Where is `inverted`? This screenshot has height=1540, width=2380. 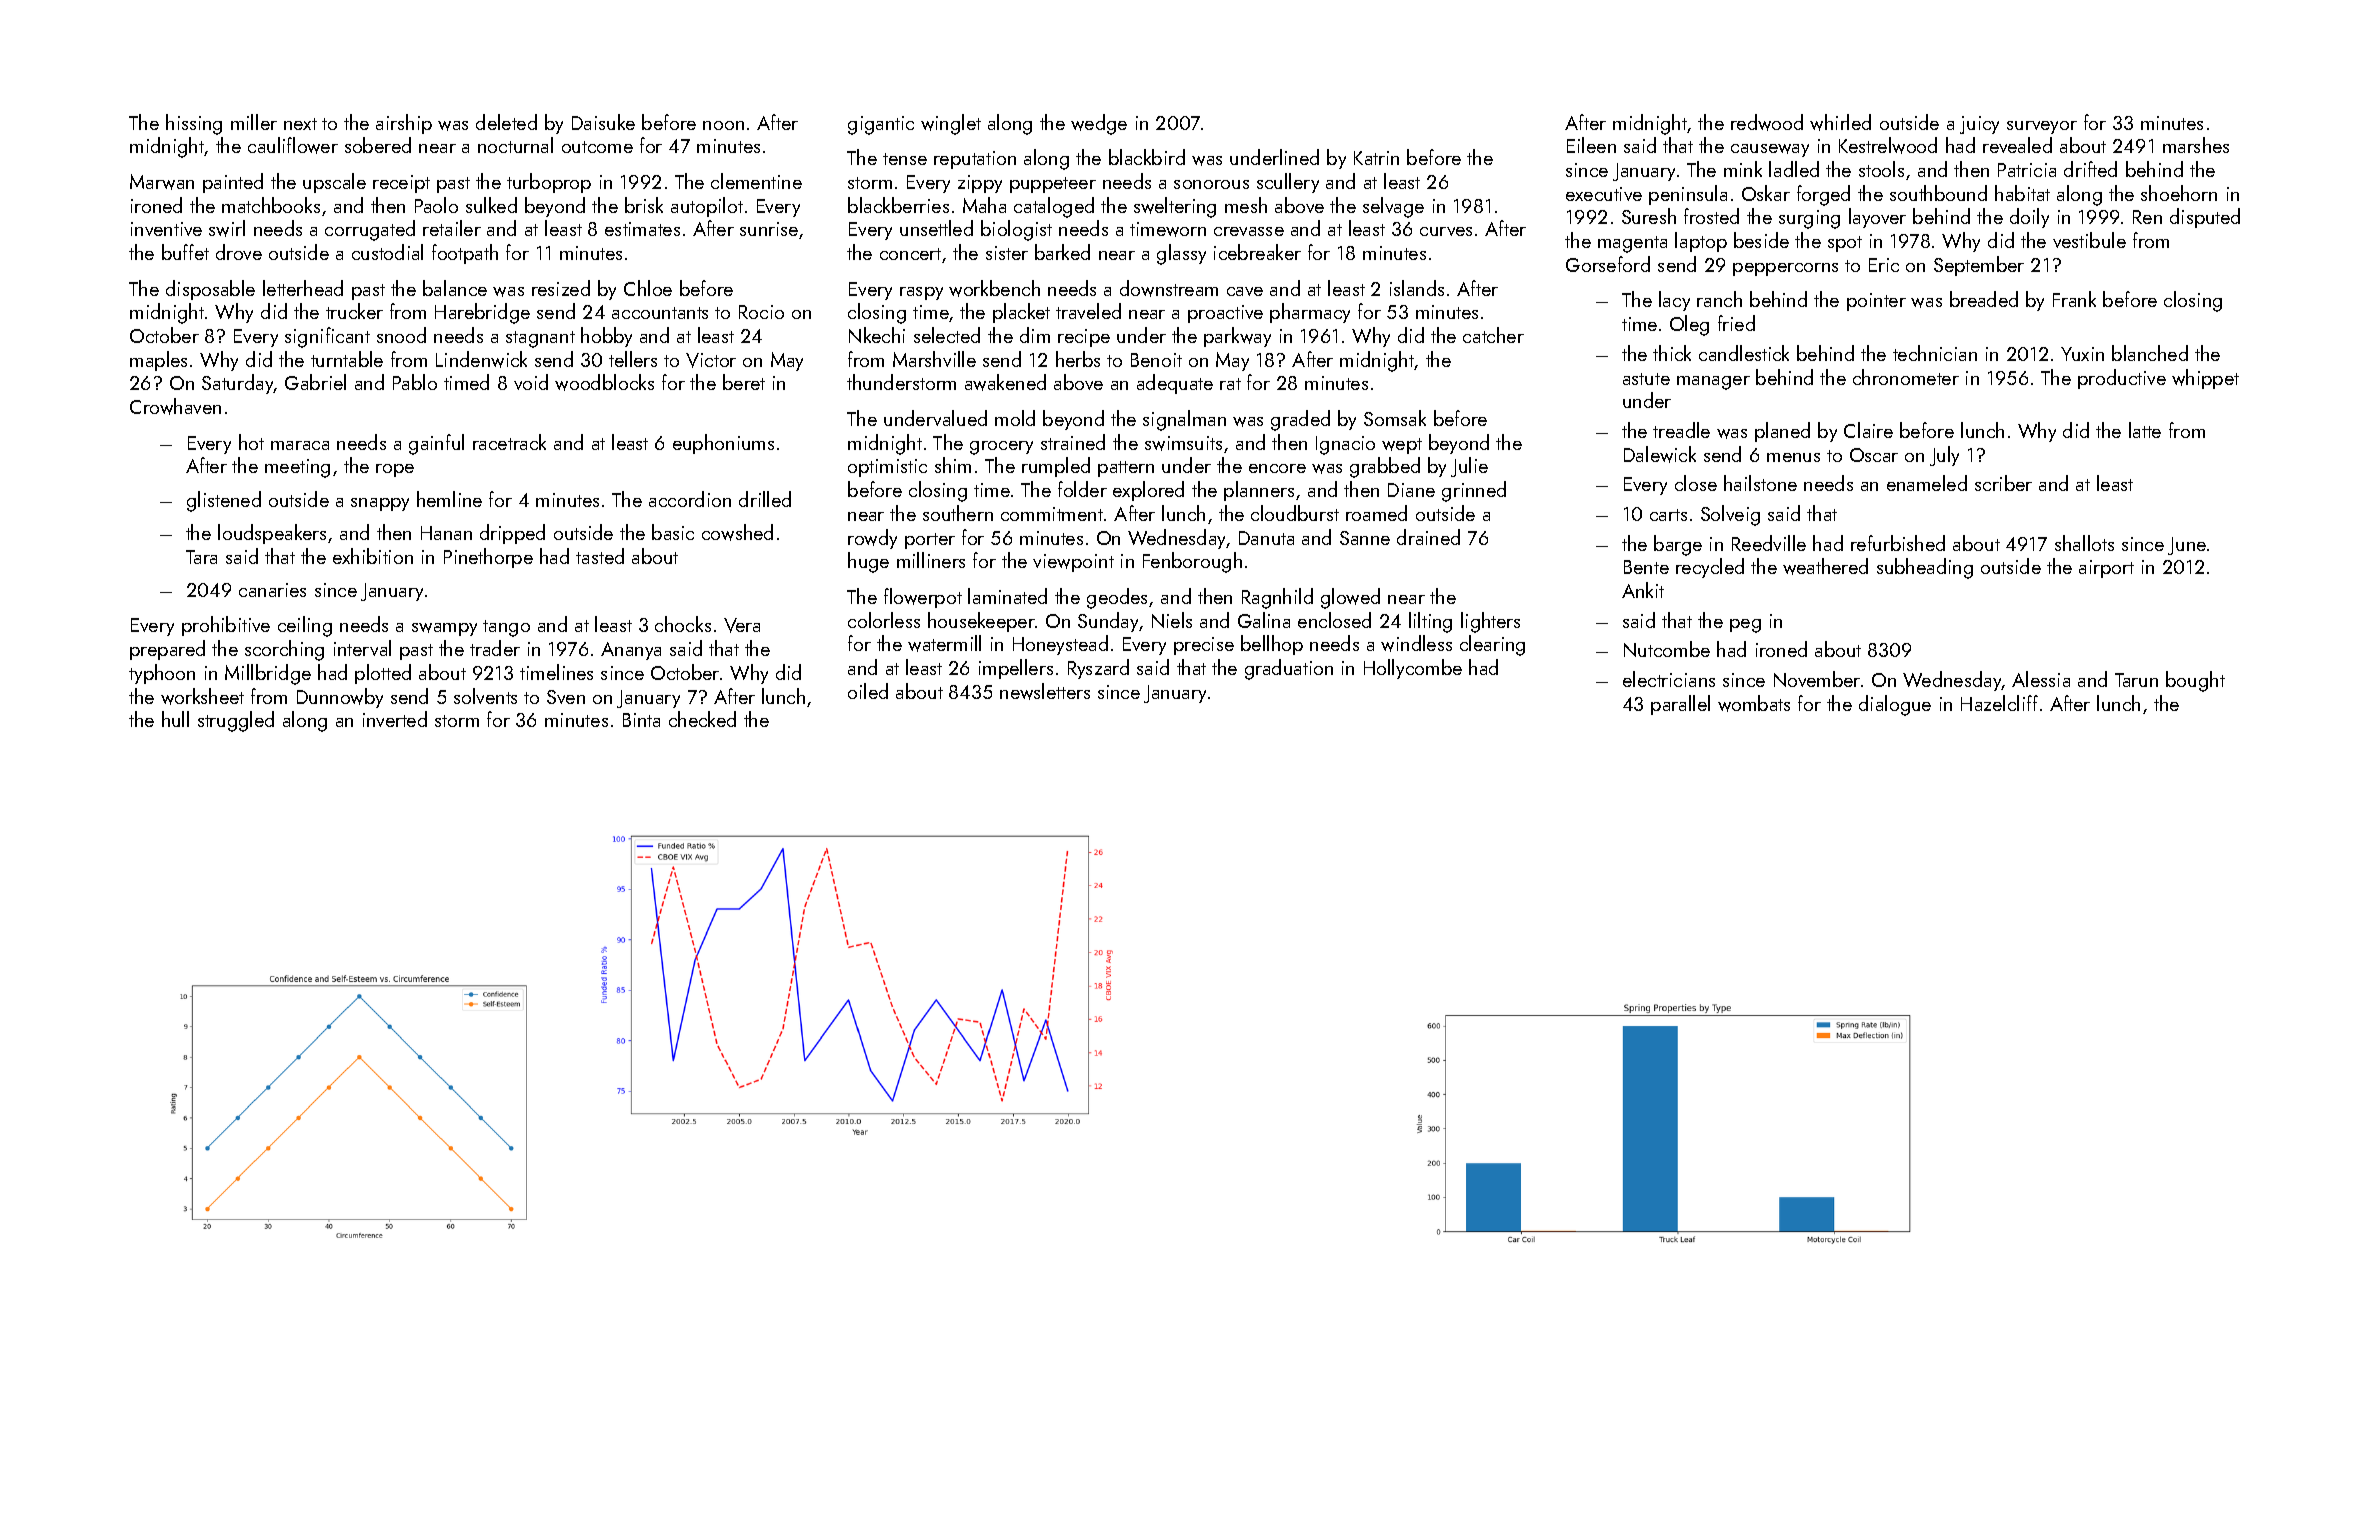 inverted is located at coordinates (395, 719).
